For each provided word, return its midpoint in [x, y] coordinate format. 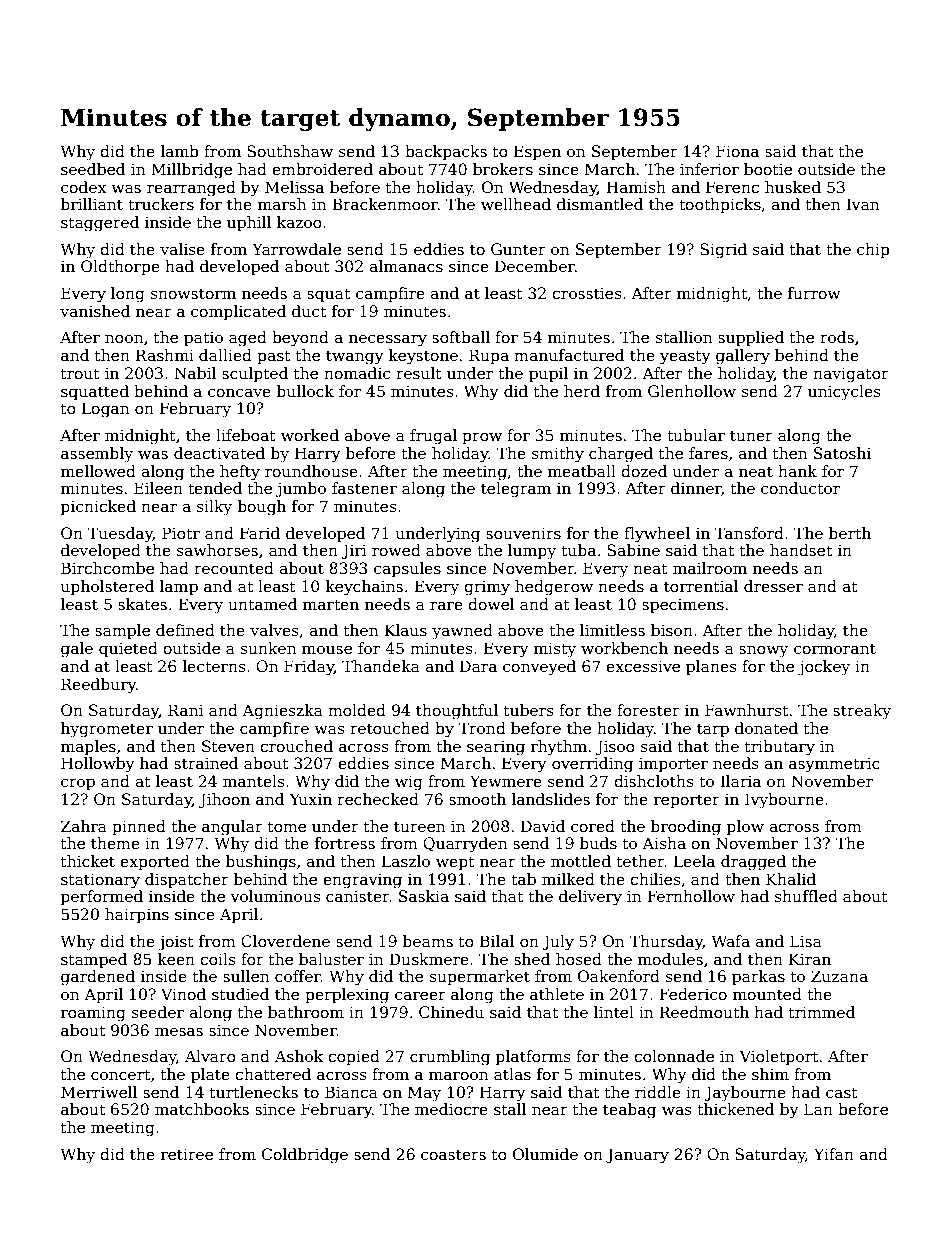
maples [88, 747]
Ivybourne [784, 801]
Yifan [834, 1154]
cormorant [835, 649]
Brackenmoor [385, 204]
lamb [179, 151]
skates [142, 604]
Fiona [737, 151]
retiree [187, 1154]
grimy [487, 588]
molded [357, 710]
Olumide [545, 1154]
